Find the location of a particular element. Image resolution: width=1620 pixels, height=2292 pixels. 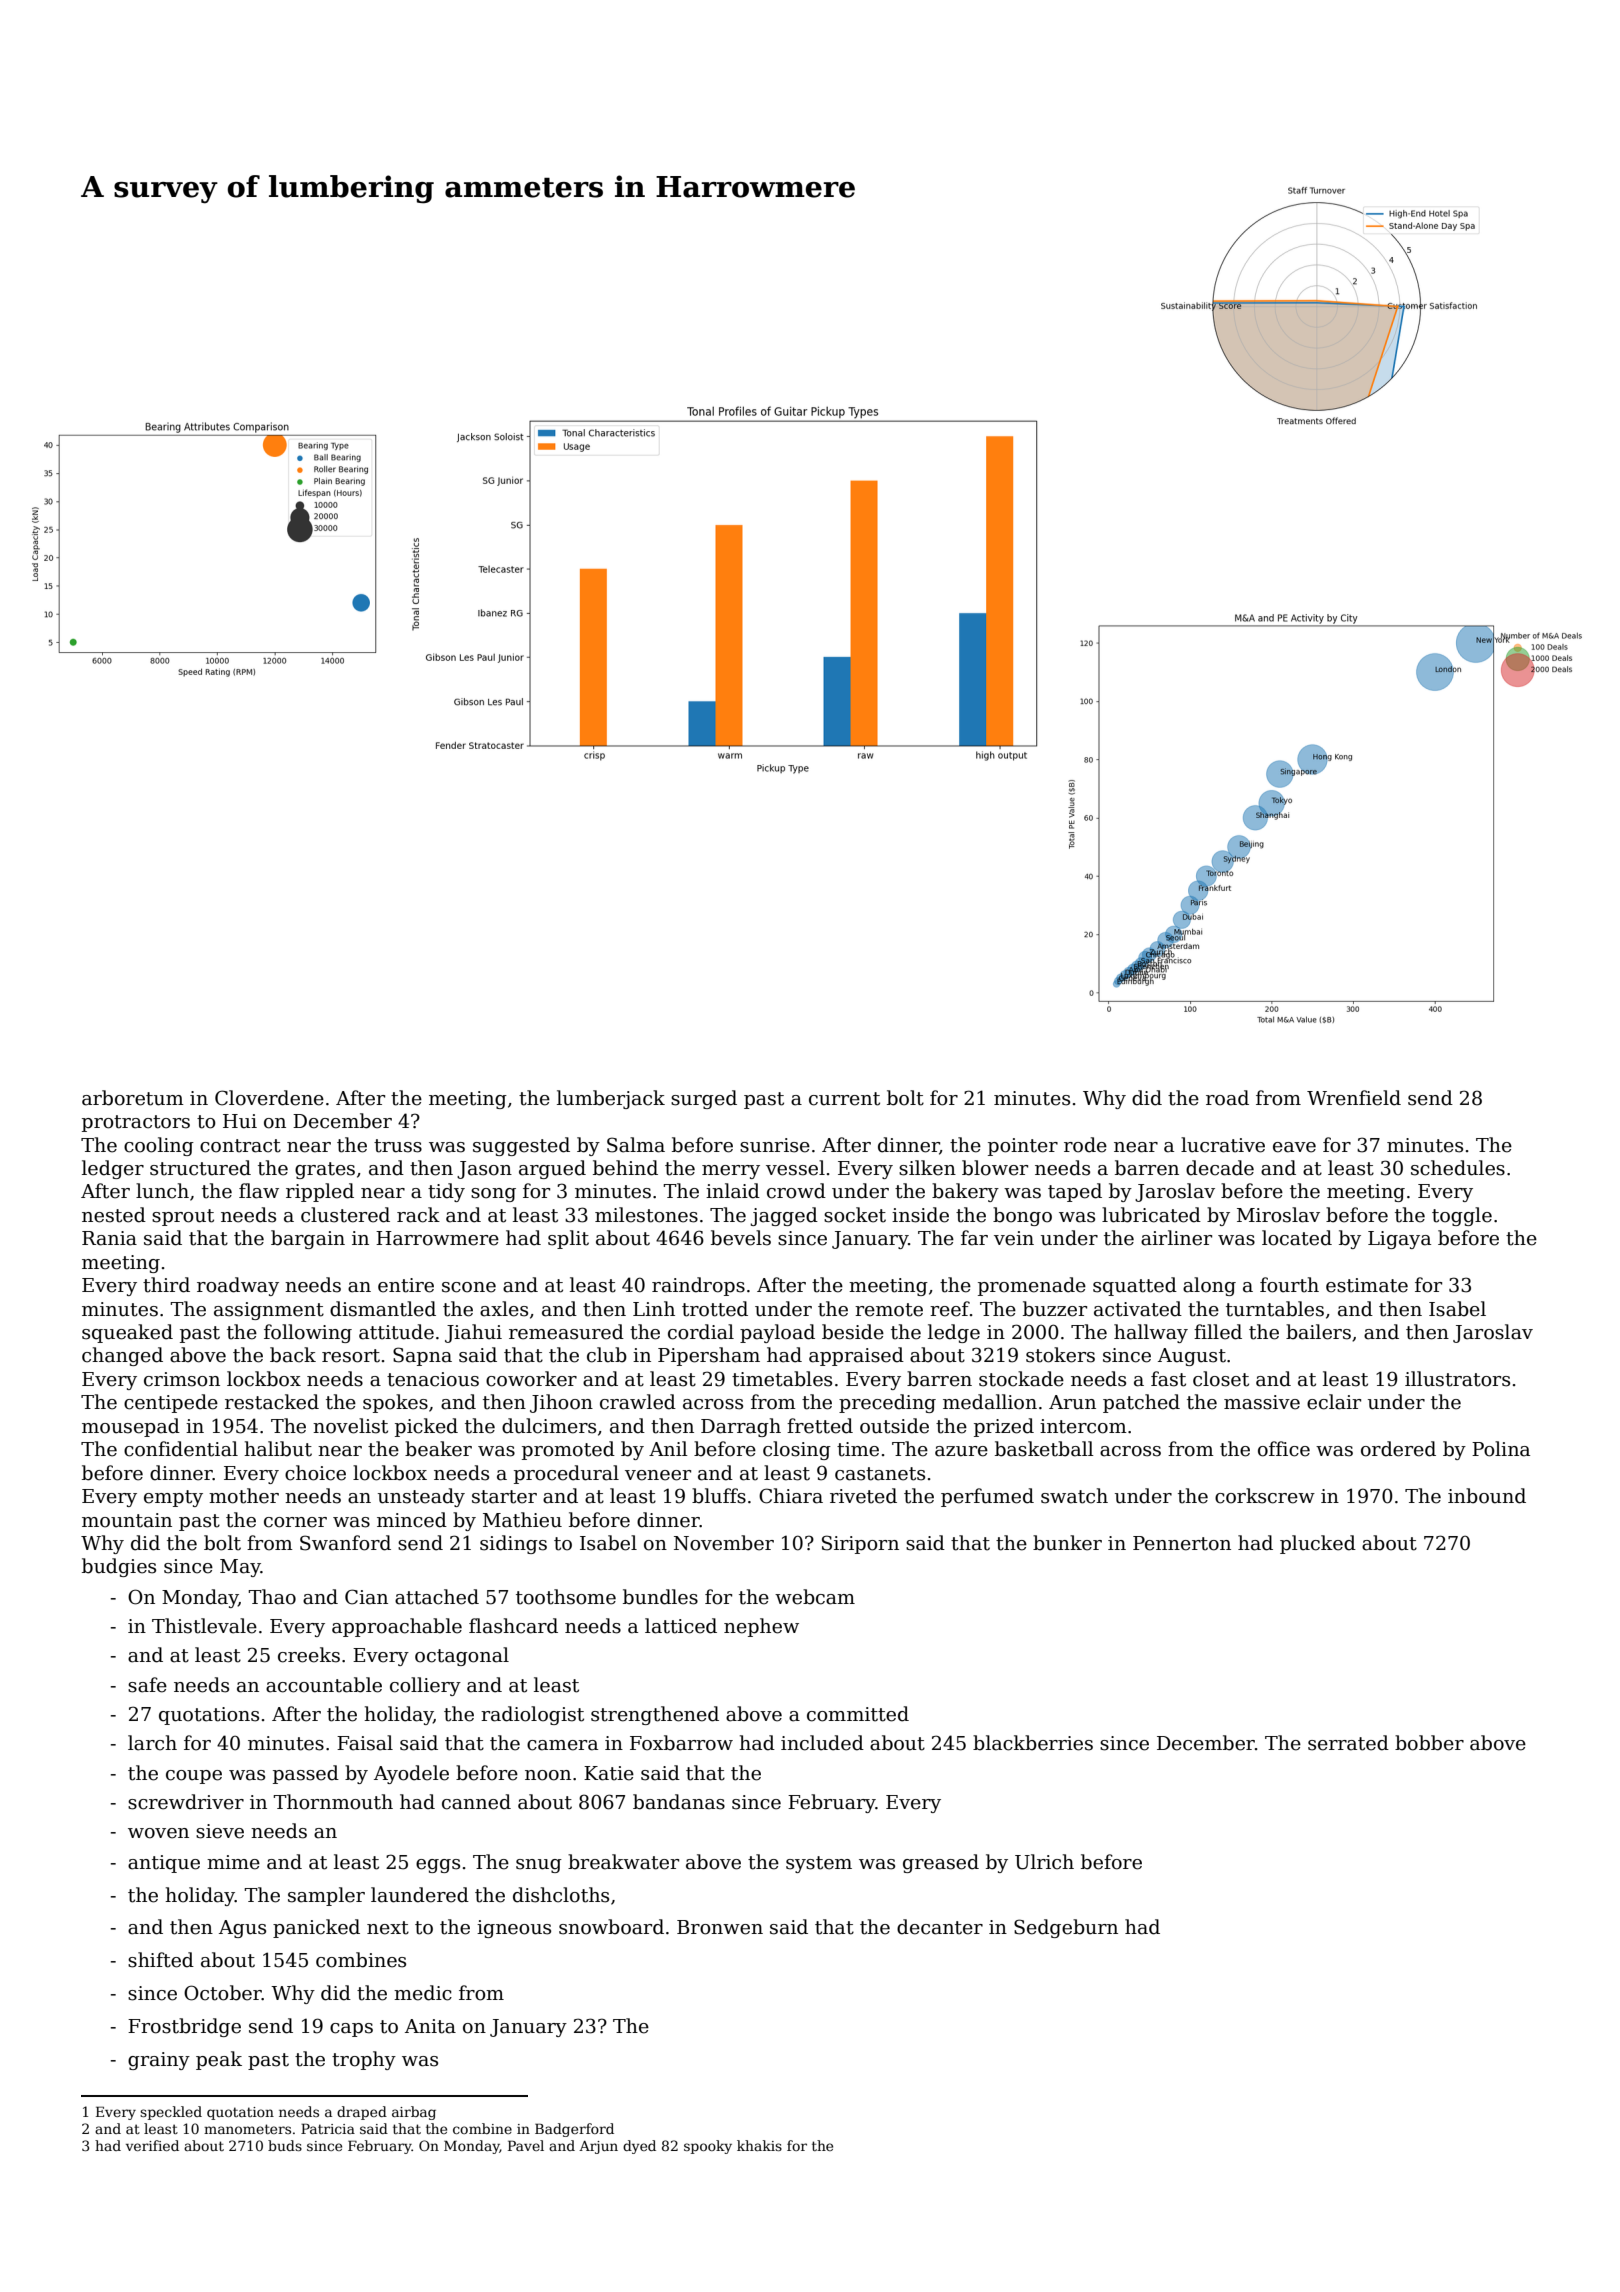

bunker is located at coordinates (1067, 1543).
